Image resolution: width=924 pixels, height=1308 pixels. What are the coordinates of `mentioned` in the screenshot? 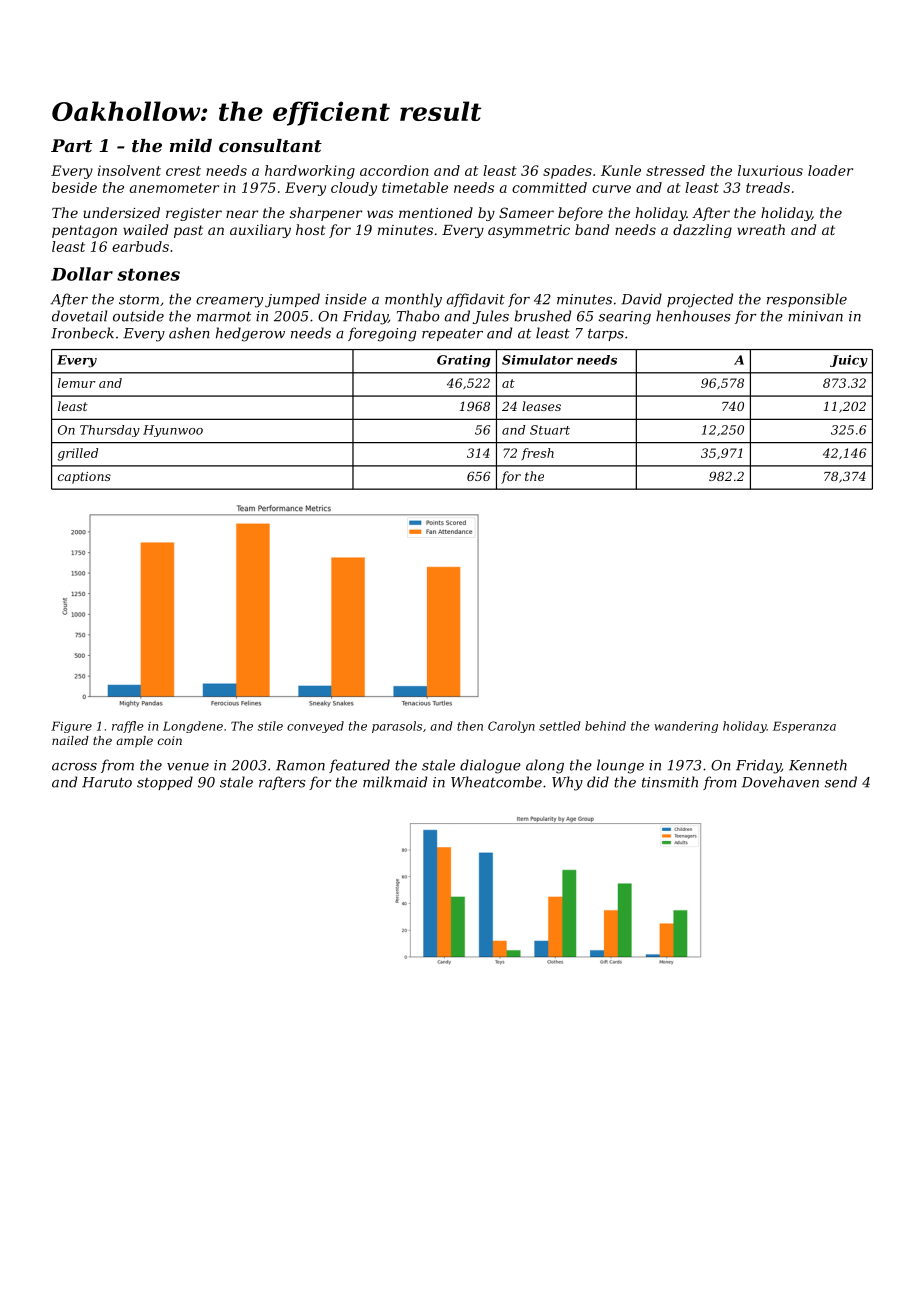 It's located at (436, 212).
